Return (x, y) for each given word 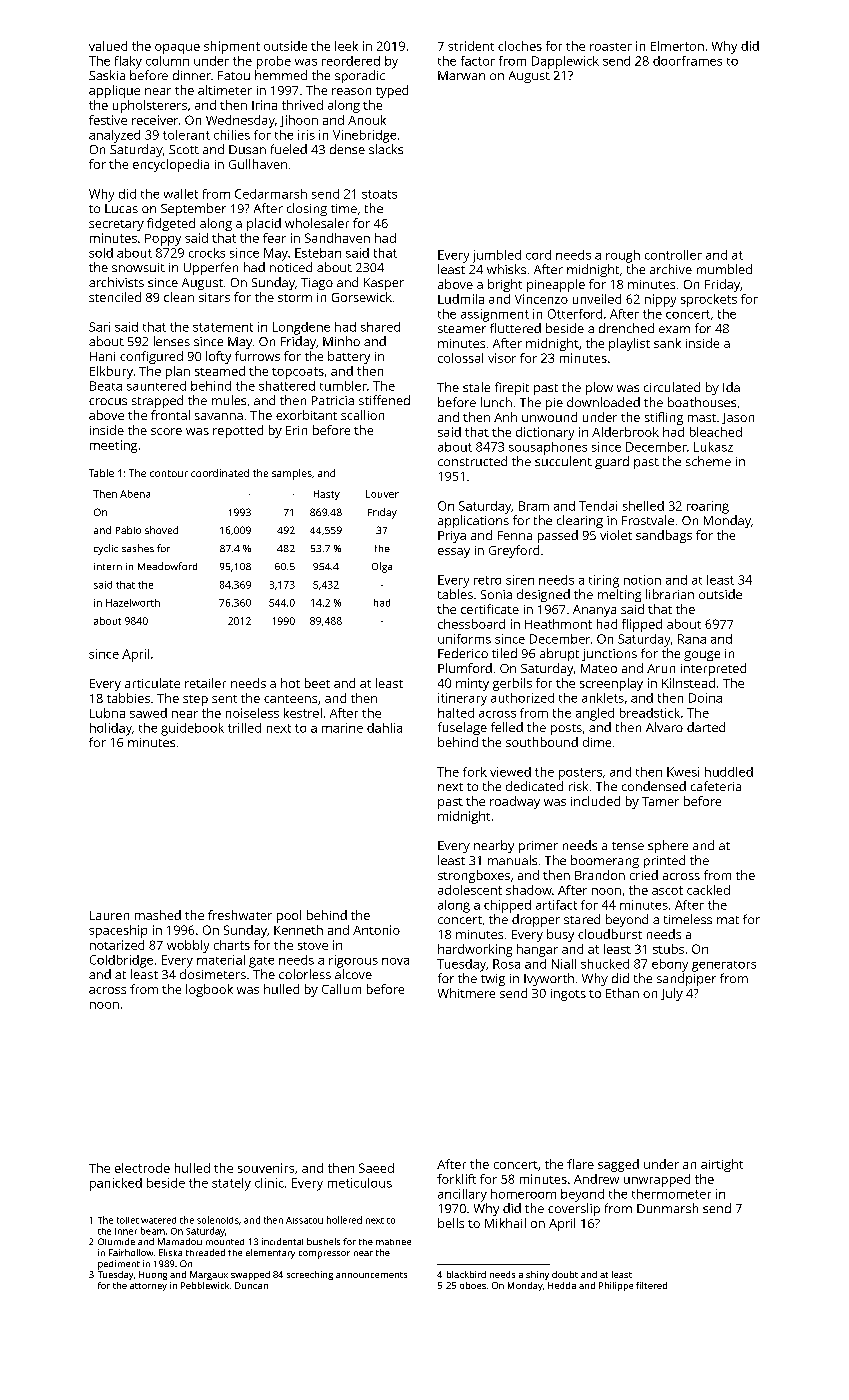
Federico (463, 653)
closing (307, 209)
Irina (264, 105)
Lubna (107, 713)
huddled (729, 772)
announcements (371, 1275)
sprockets (709, 300)
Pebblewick (205, 1285)
